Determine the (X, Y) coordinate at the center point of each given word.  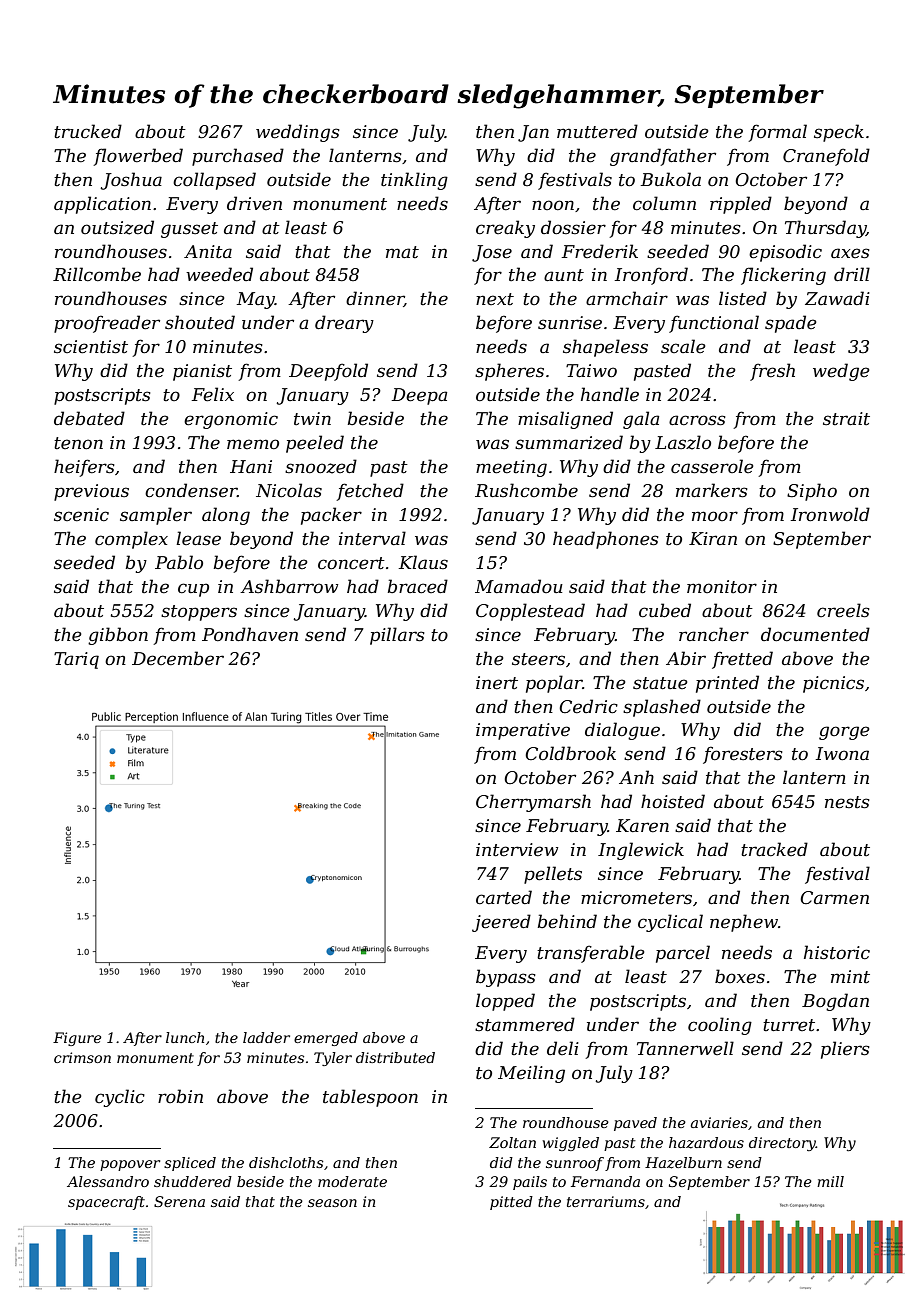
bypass (506, 978)
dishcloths (286, 1162)
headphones (606, 540)
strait (846, 418)
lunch (185, 1037)
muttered (597, 131)
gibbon (118, 636)
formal (777, 133)
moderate (352, 1181)
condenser (191, 490)
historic (837, 952)
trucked (88, 131)
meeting (511, 468)
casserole (712, 466)
